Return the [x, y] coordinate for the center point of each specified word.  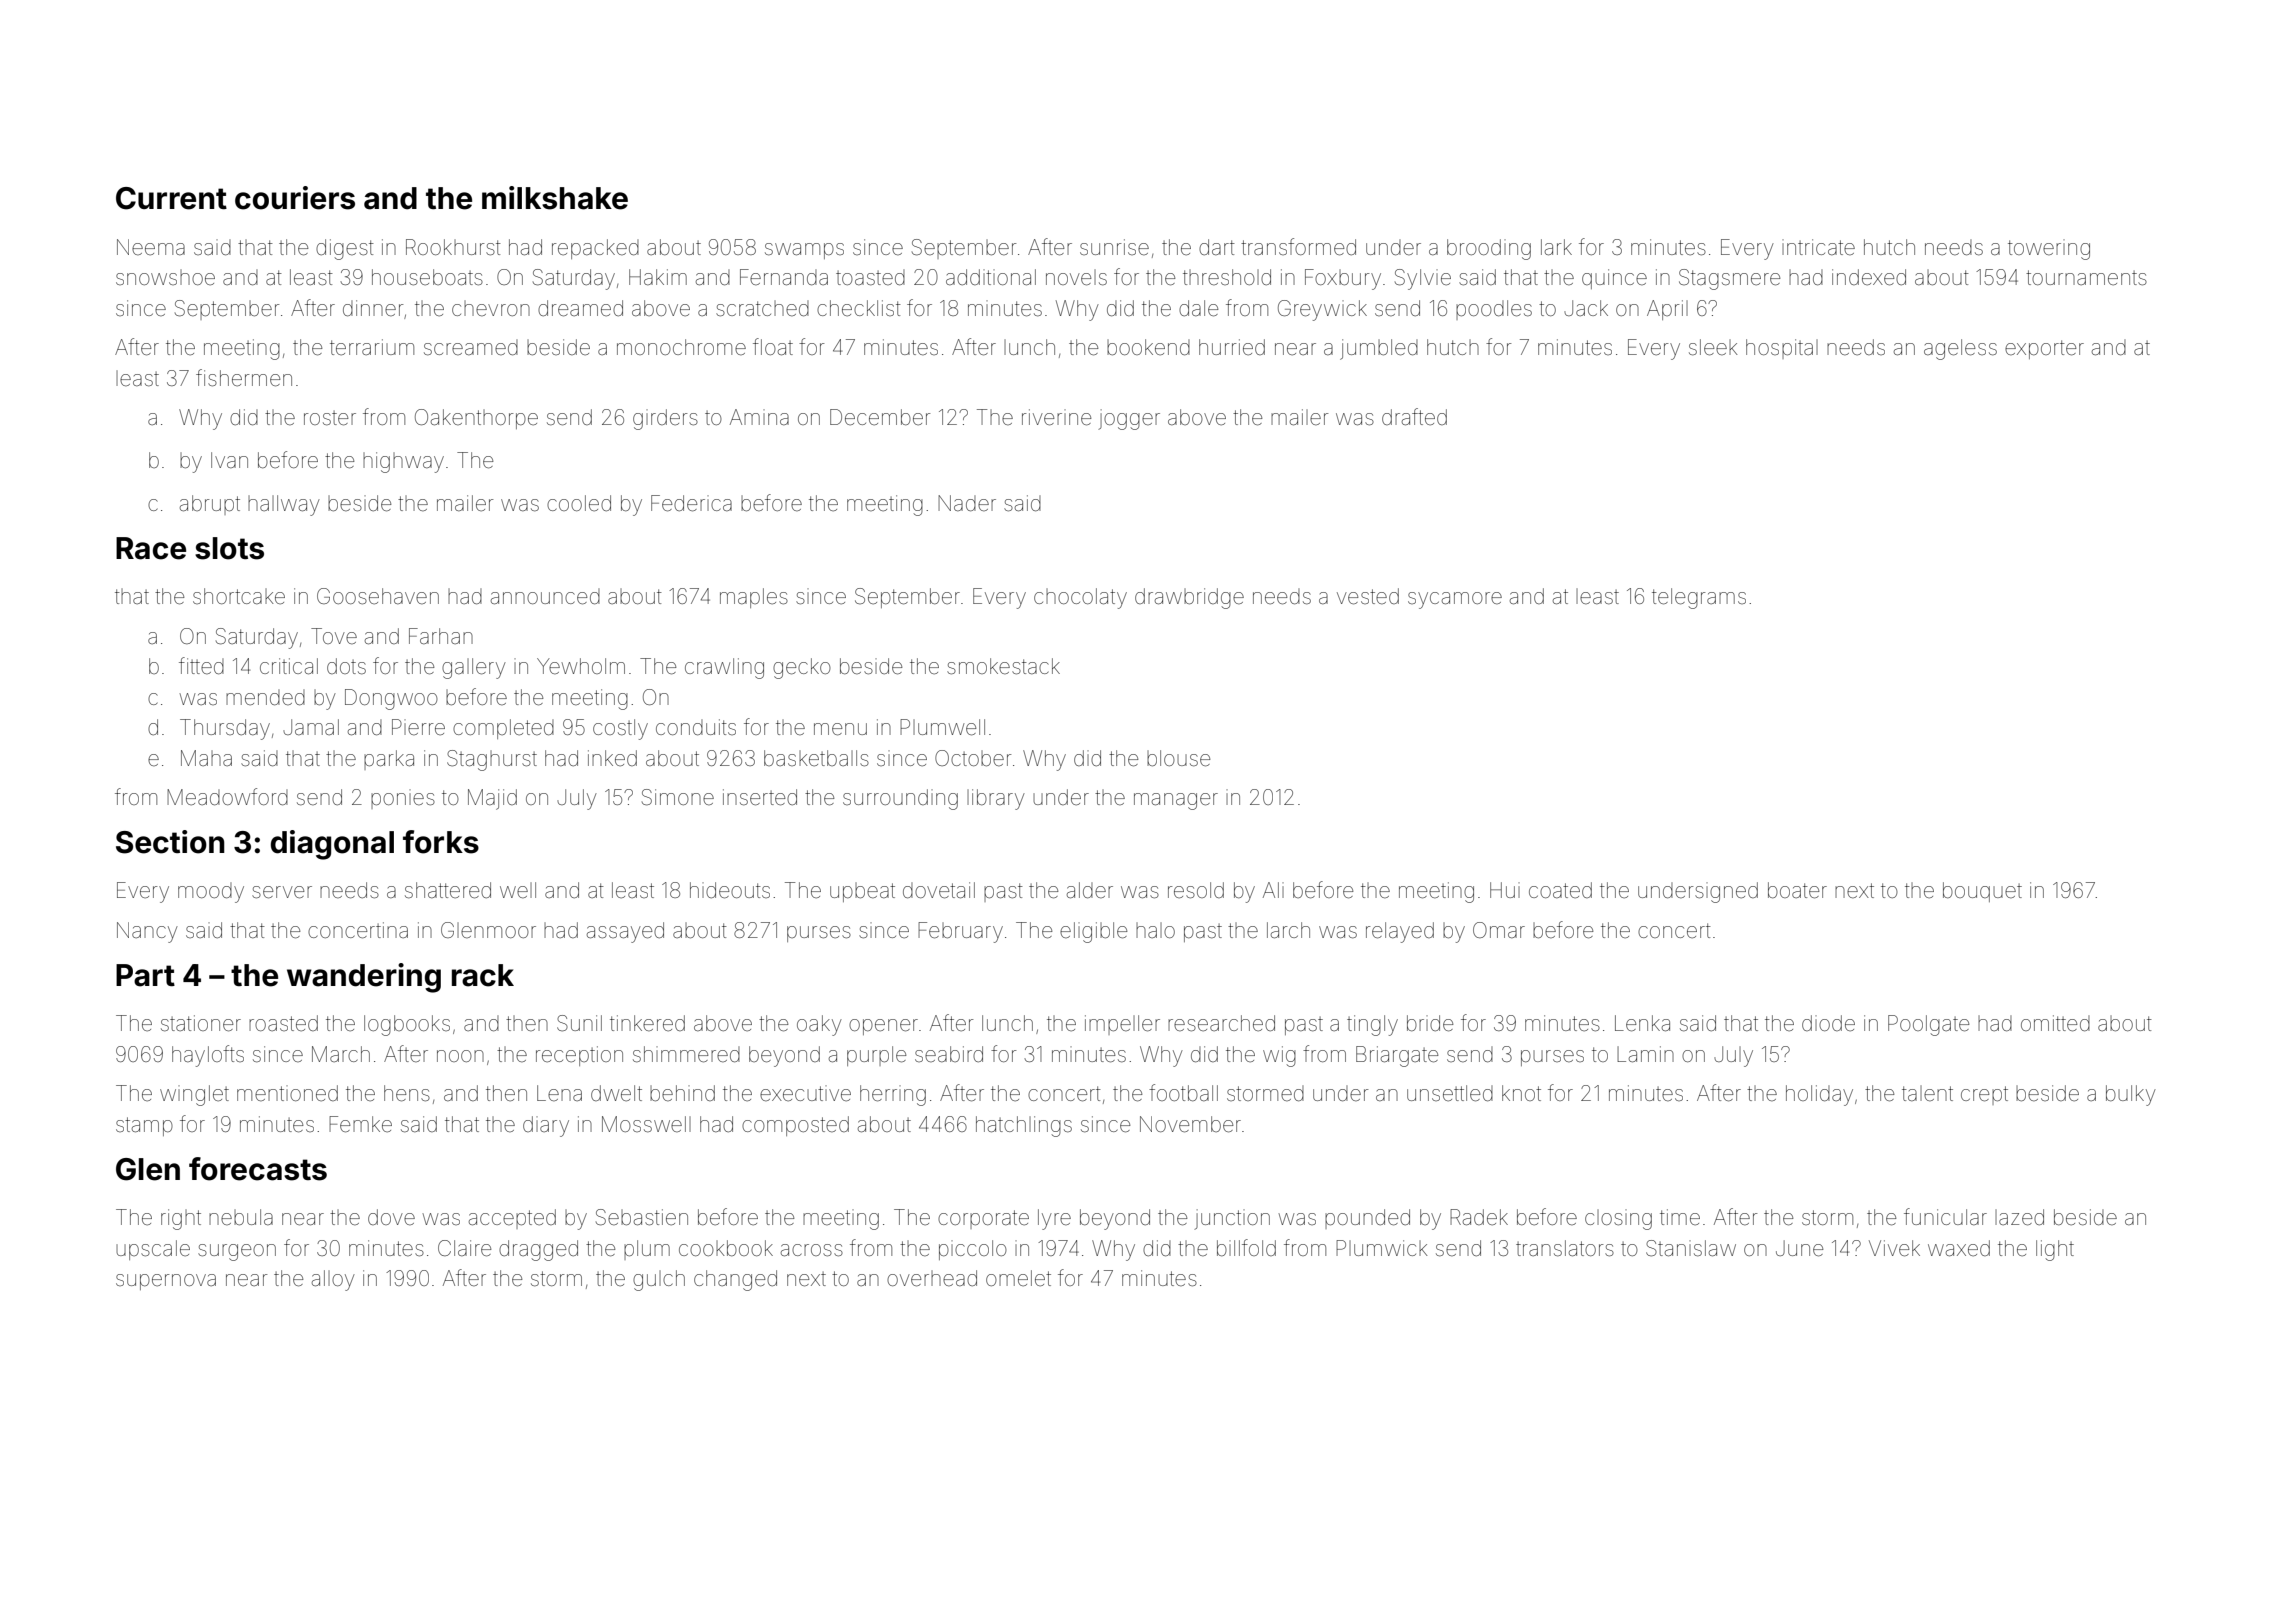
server [282, 892]
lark [1556, 247]
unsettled [1450, 1093]
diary [546, 1126]
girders [665, 419]
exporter [2044, 349]
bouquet [1982, 892]
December [880, 417]
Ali [1273, 890]
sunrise [1114, 247]
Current [171, 198]
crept [1984, 1095]
